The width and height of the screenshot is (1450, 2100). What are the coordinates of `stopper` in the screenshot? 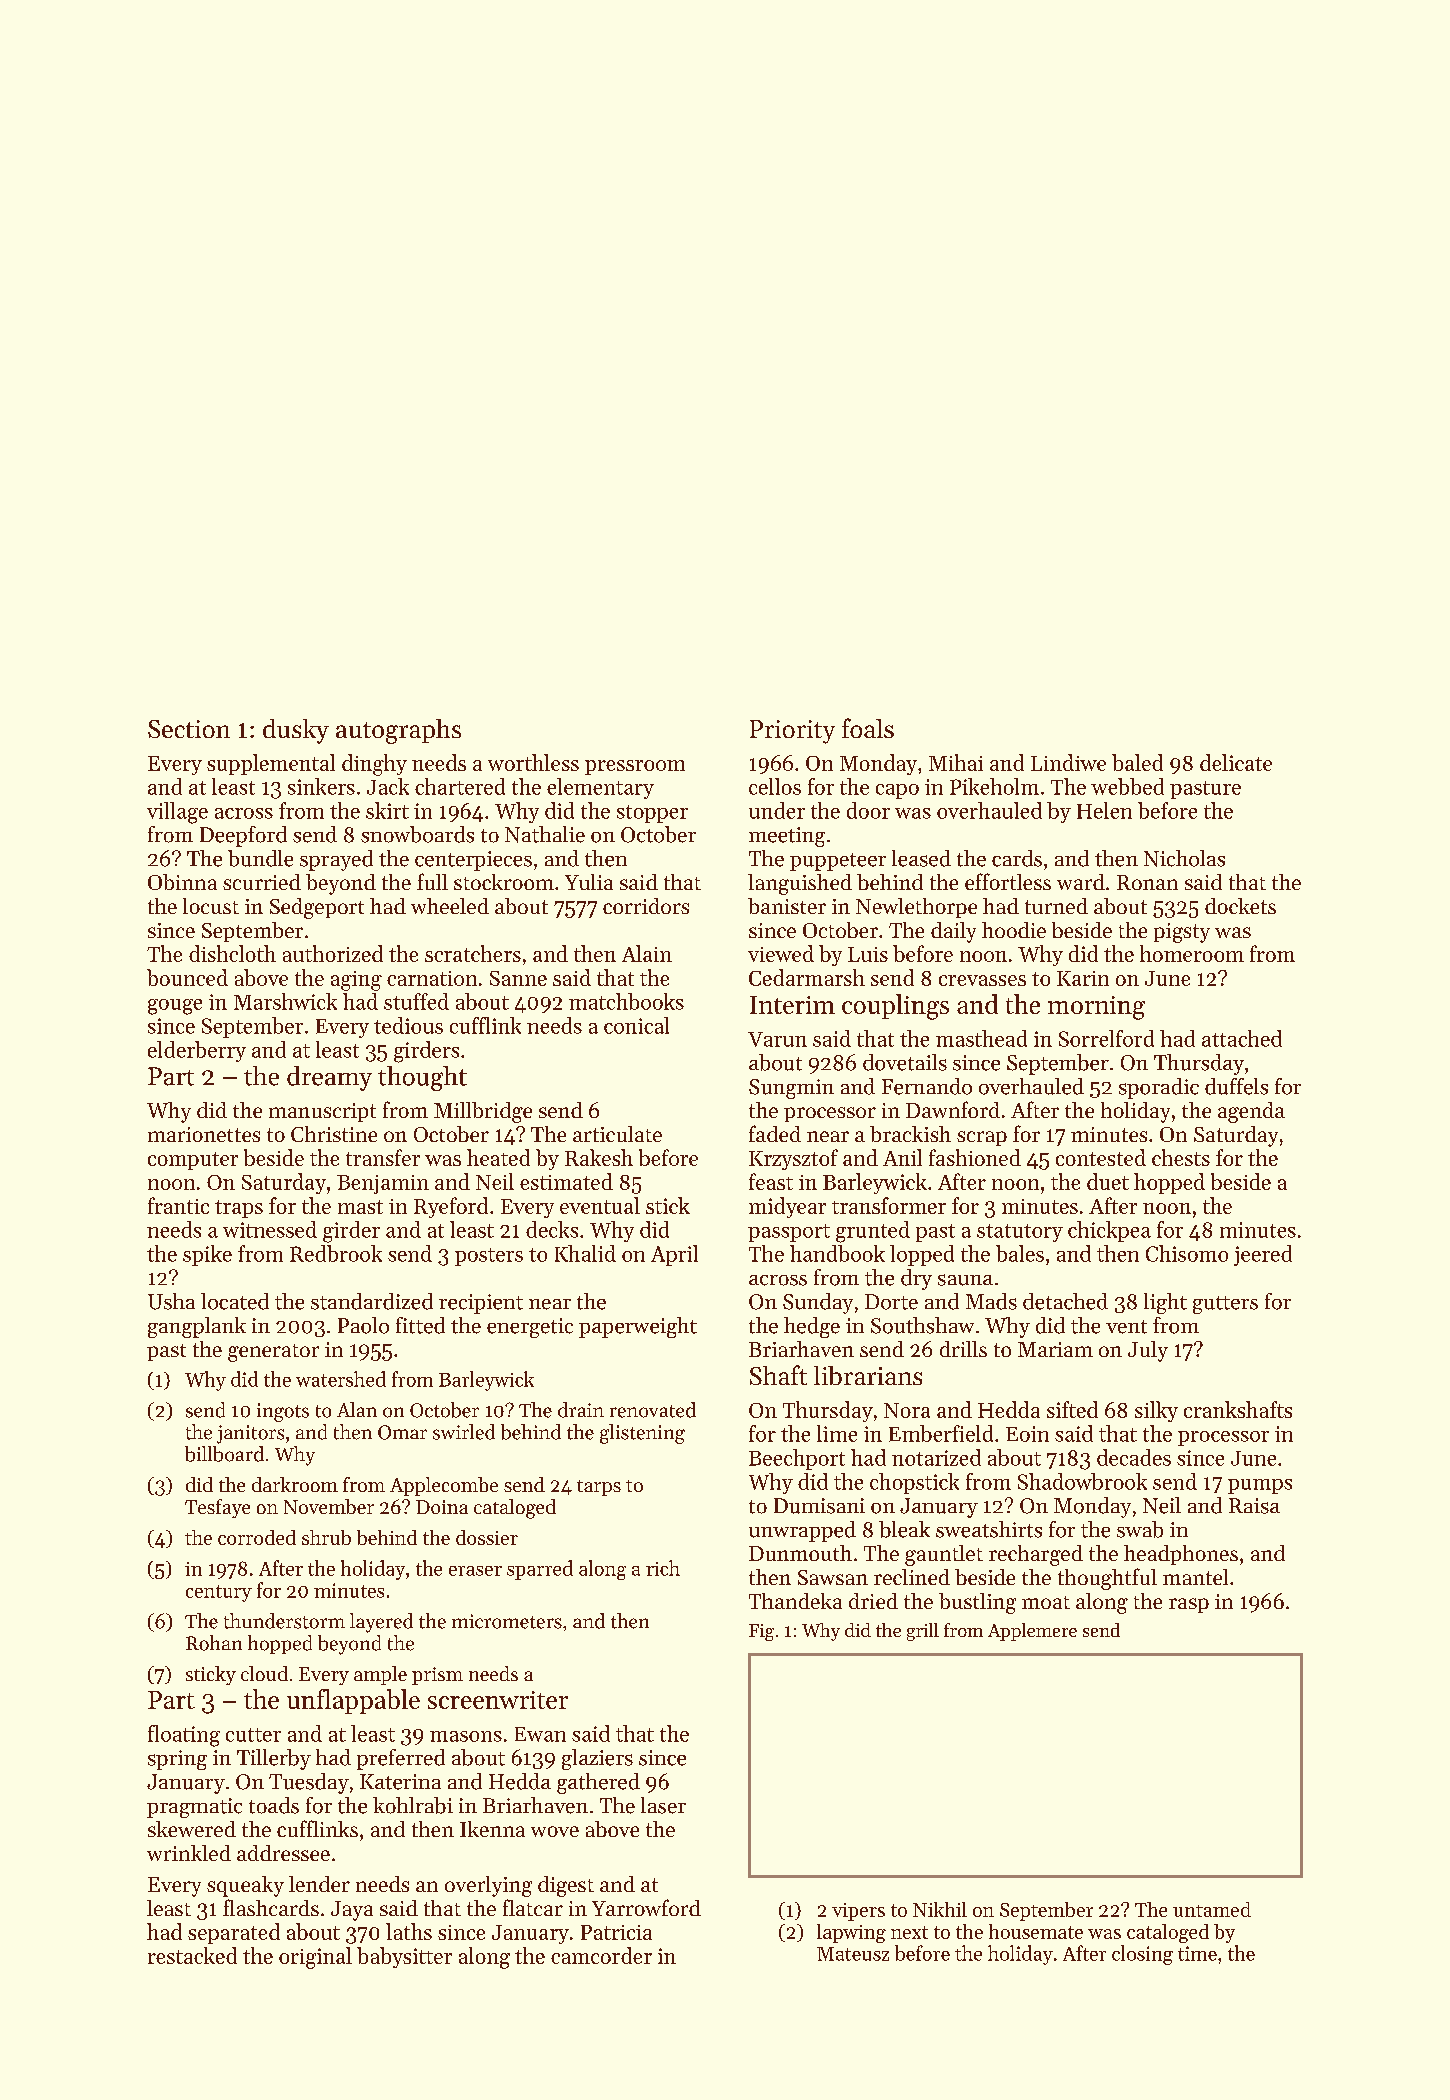 It's located at (652, 814).
